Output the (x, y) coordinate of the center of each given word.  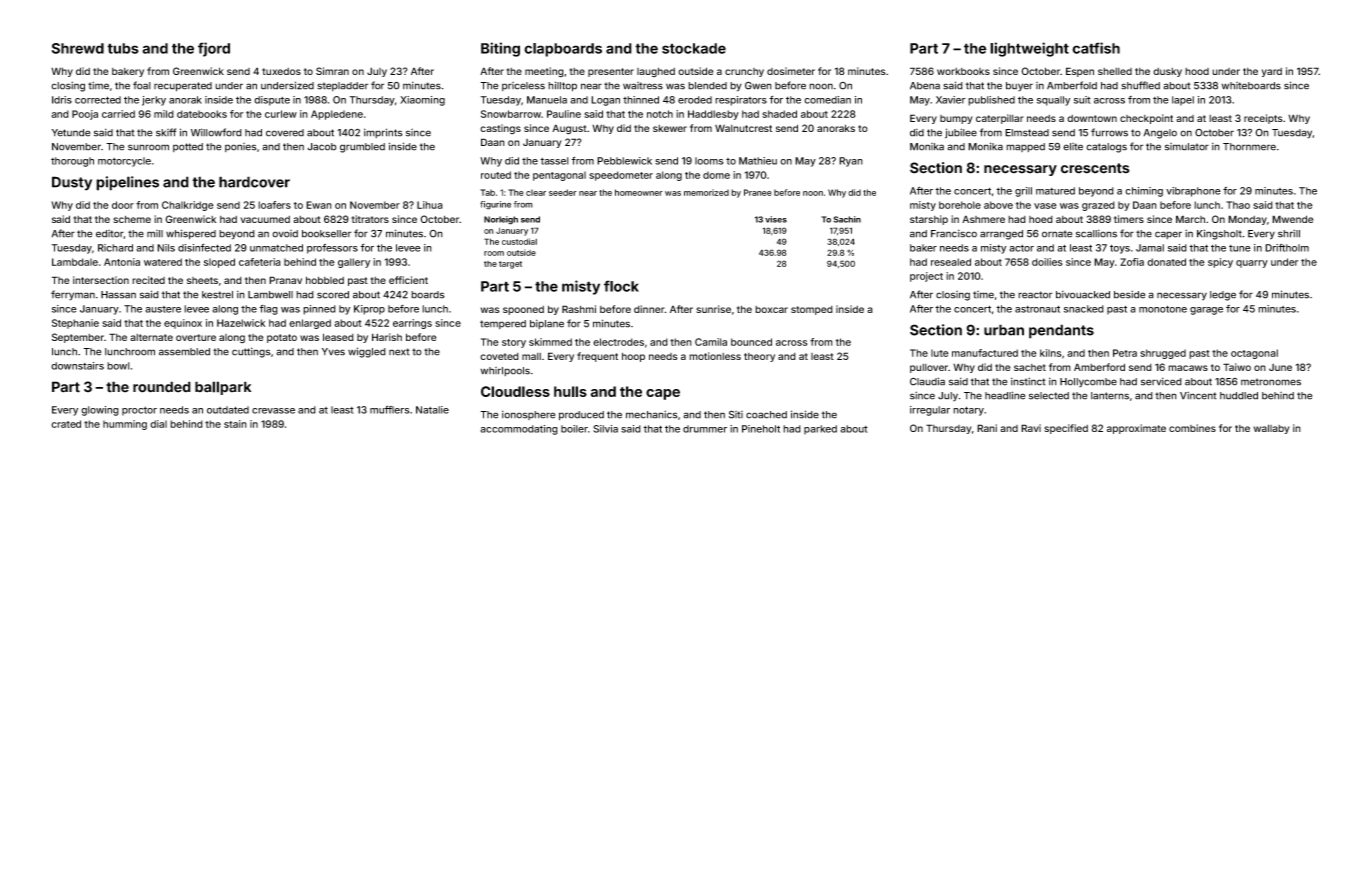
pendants (1061, 331)
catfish (1096, 48)
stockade (694, 48)
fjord (214, 49)
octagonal (1254, 354)
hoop (633, 357)
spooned (523, 310)
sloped (219, 263)
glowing (100, 411)
